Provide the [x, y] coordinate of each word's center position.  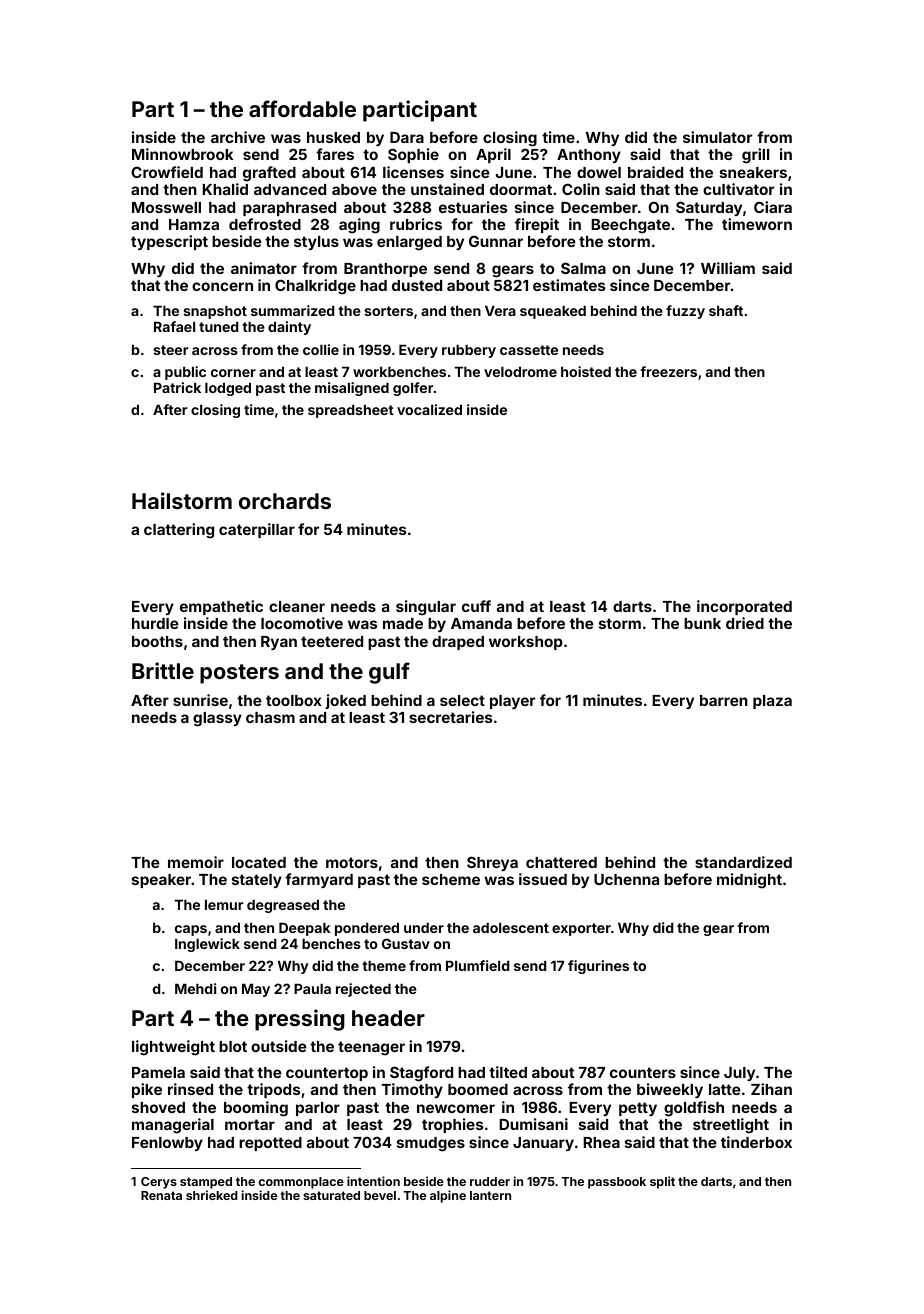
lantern [490, 1195]
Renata [161, 1195]
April [493, 155]
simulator [717, 137]
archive [238, 137]
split [662, 1182]
